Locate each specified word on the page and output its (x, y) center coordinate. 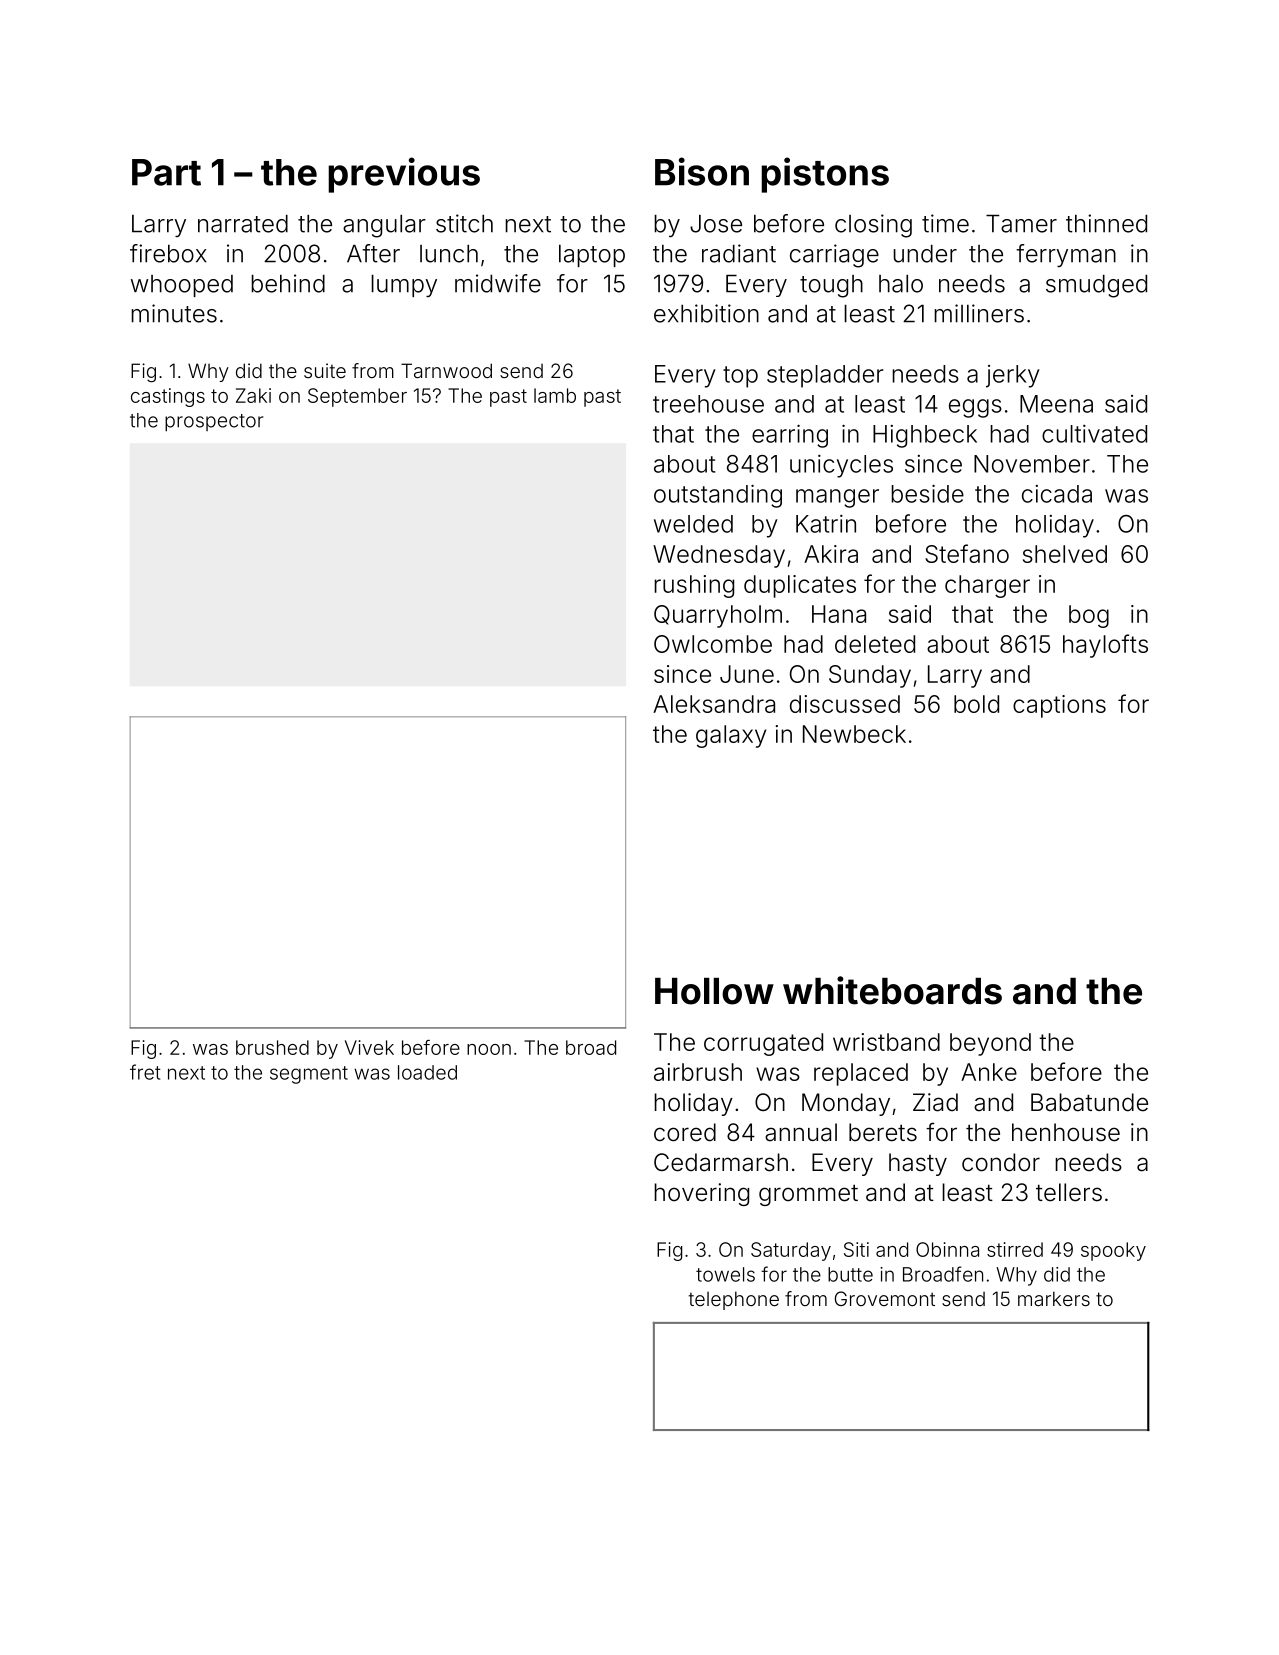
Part (166, 172)
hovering (701, 1194)
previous (404, 175)
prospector (214, 423)
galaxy (731, 736)
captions (1059, 706)
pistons (825, 175)
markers (1054, 1298)
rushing (694, 586)
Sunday (870, 676)
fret (145, 1072)
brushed (272, 1047)
